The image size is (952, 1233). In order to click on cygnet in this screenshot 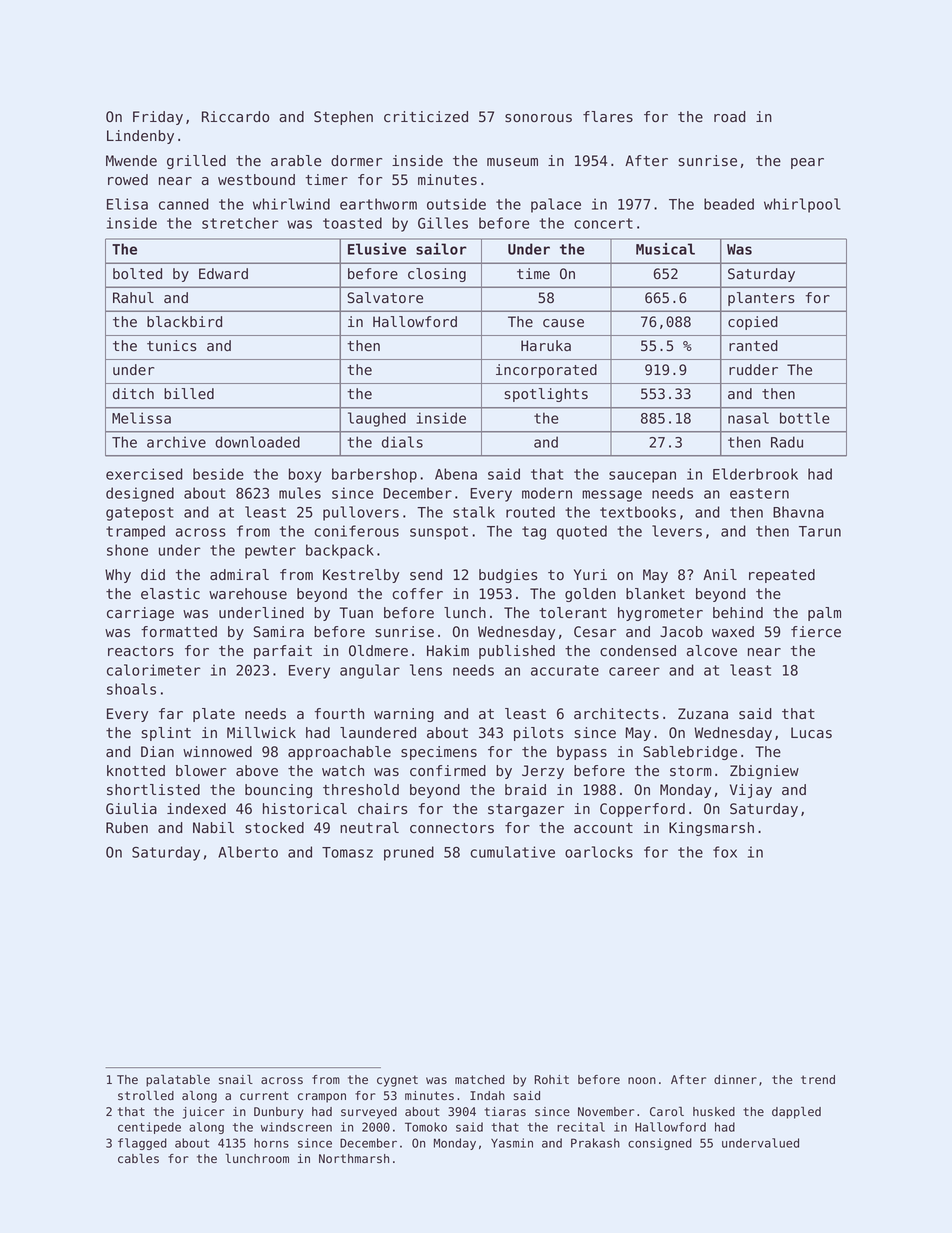, I will do `click(397, 1081)`.
